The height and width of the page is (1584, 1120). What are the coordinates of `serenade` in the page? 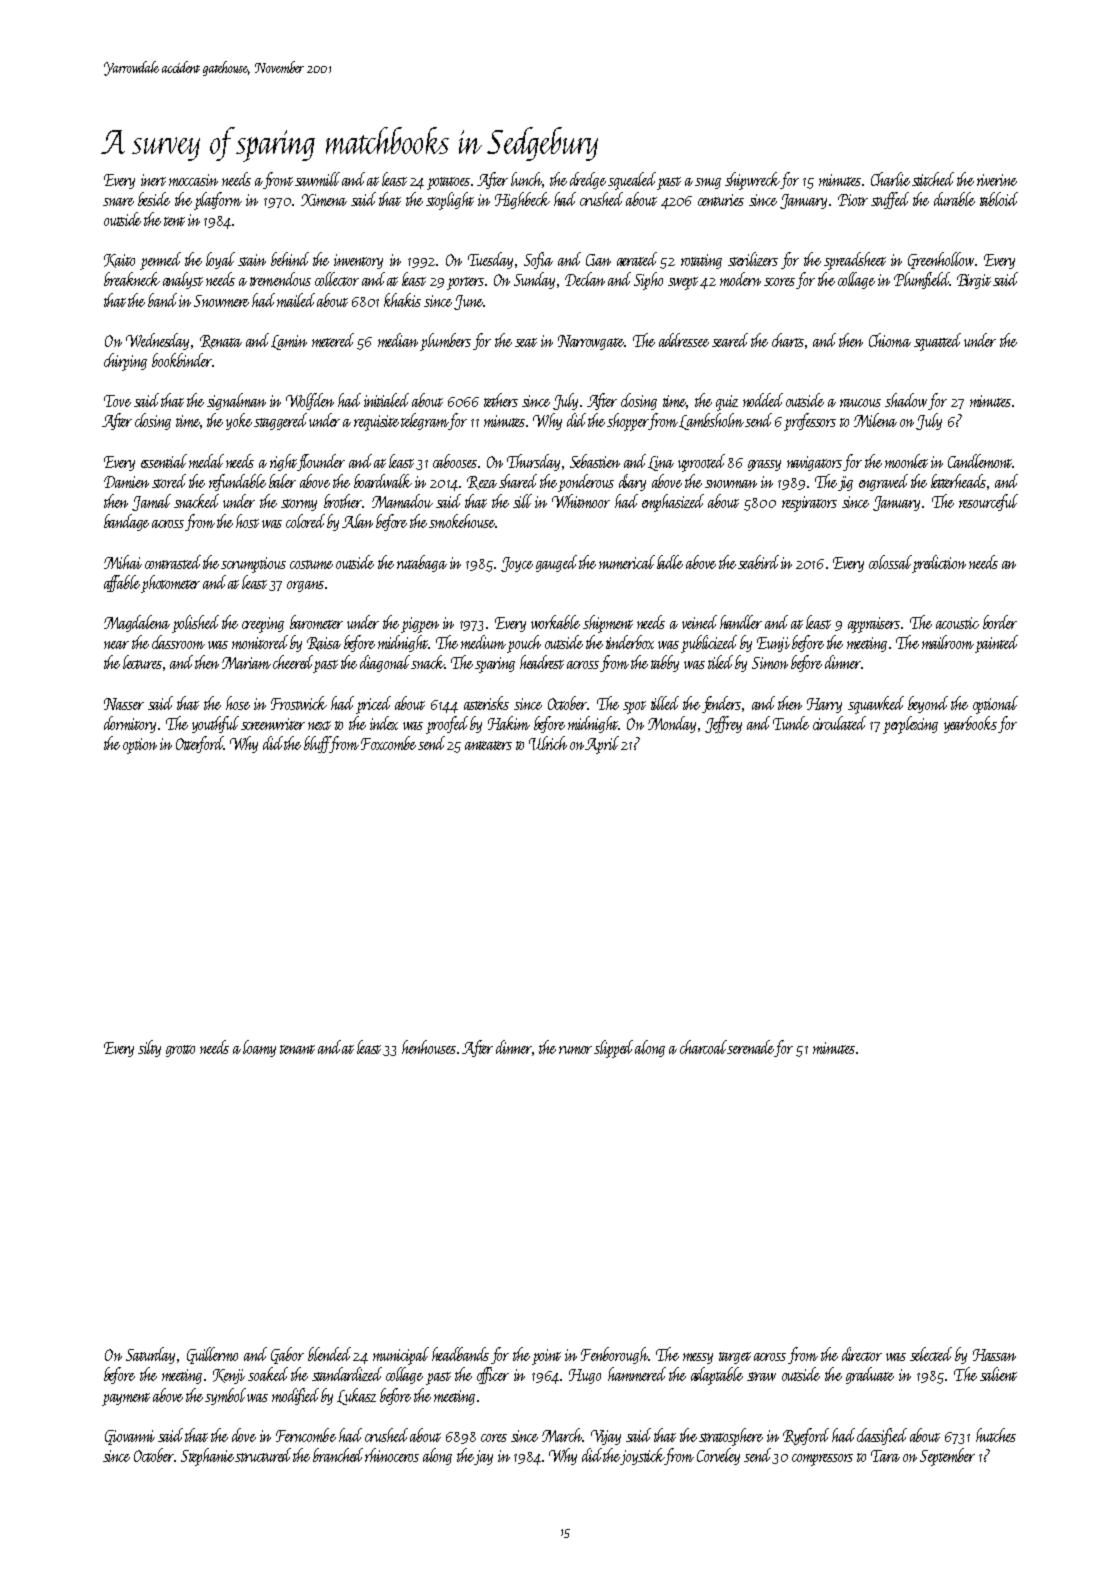 It's located at (751, 1048).
